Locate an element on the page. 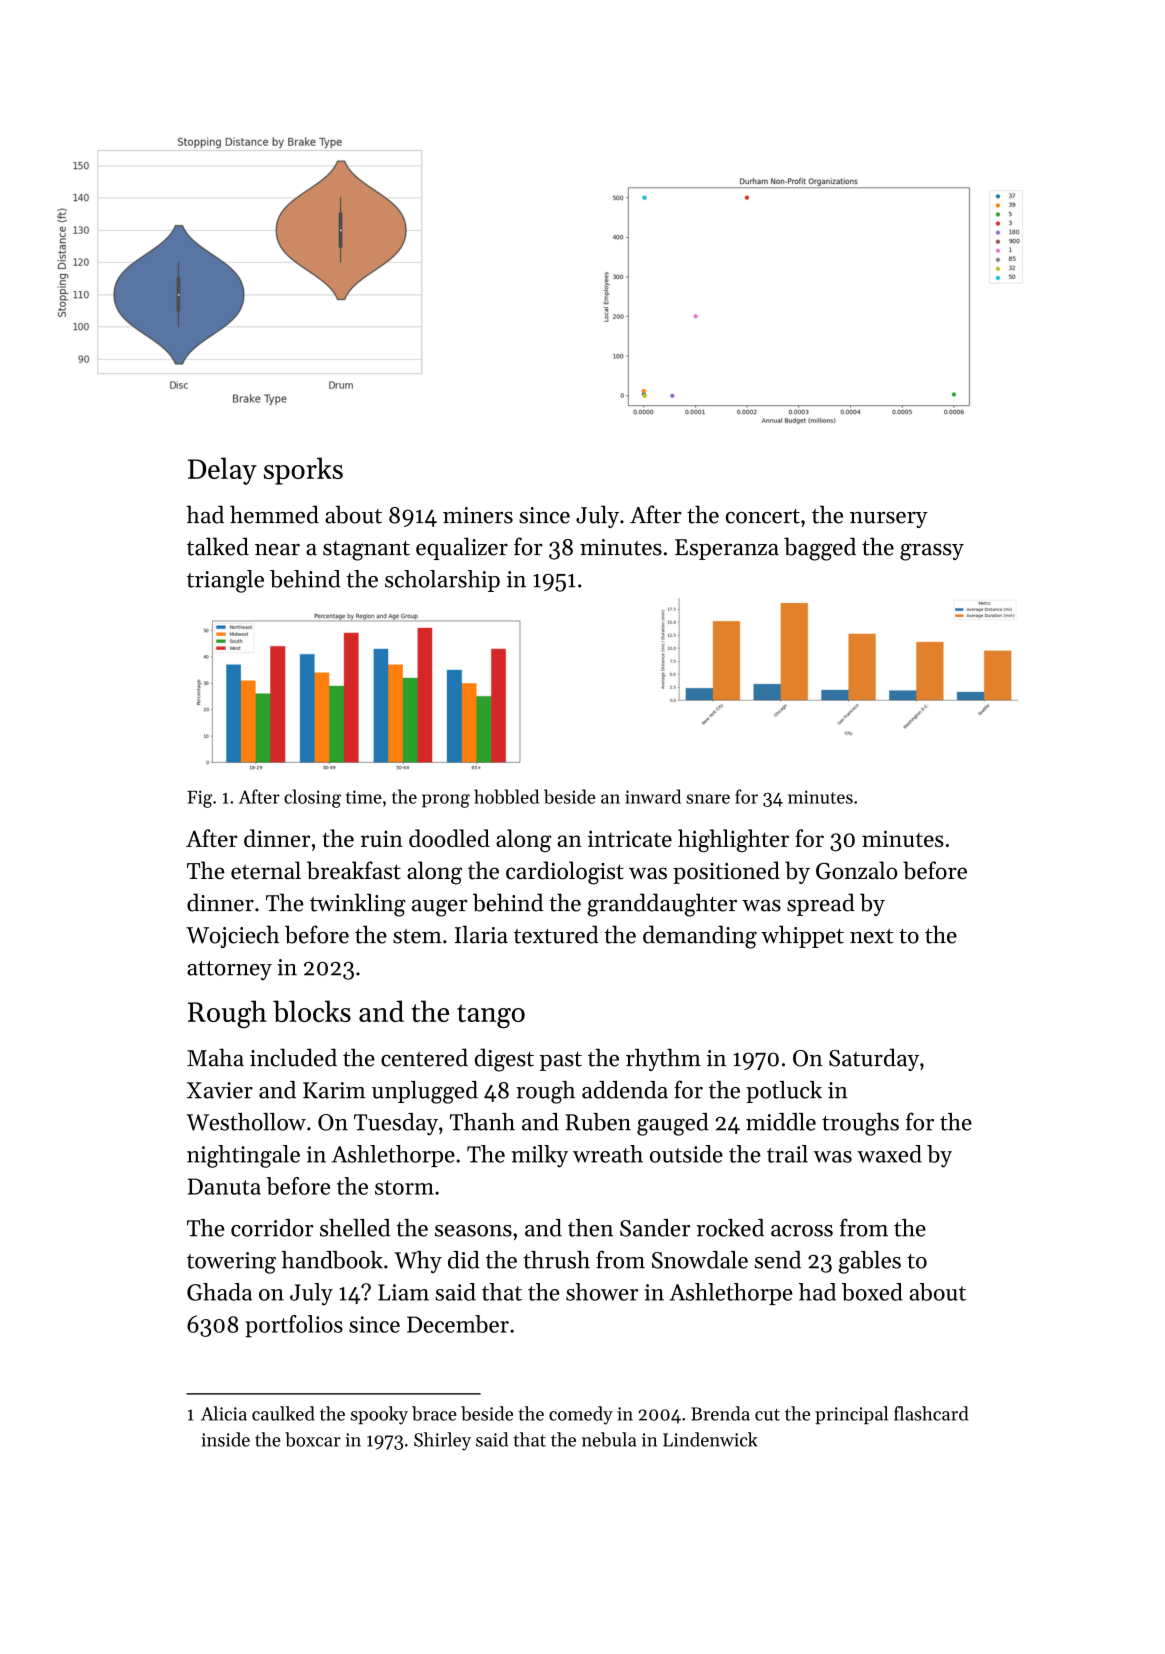  miners is located at coordinates (478, 515).
